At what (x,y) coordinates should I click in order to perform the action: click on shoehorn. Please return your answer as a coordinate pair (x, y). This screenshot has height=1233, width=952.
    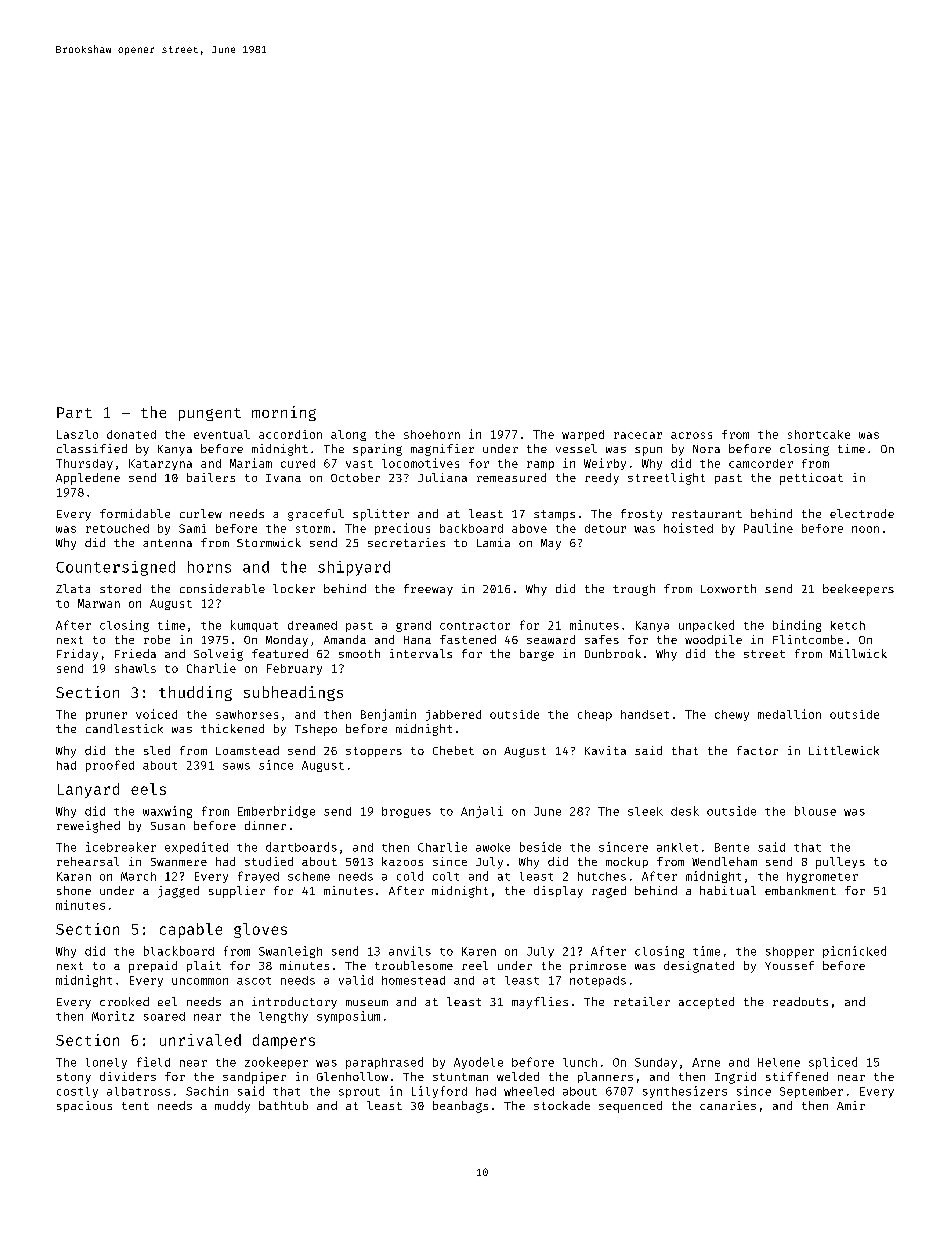
    Looking at the image, I should click on (432, 434).
